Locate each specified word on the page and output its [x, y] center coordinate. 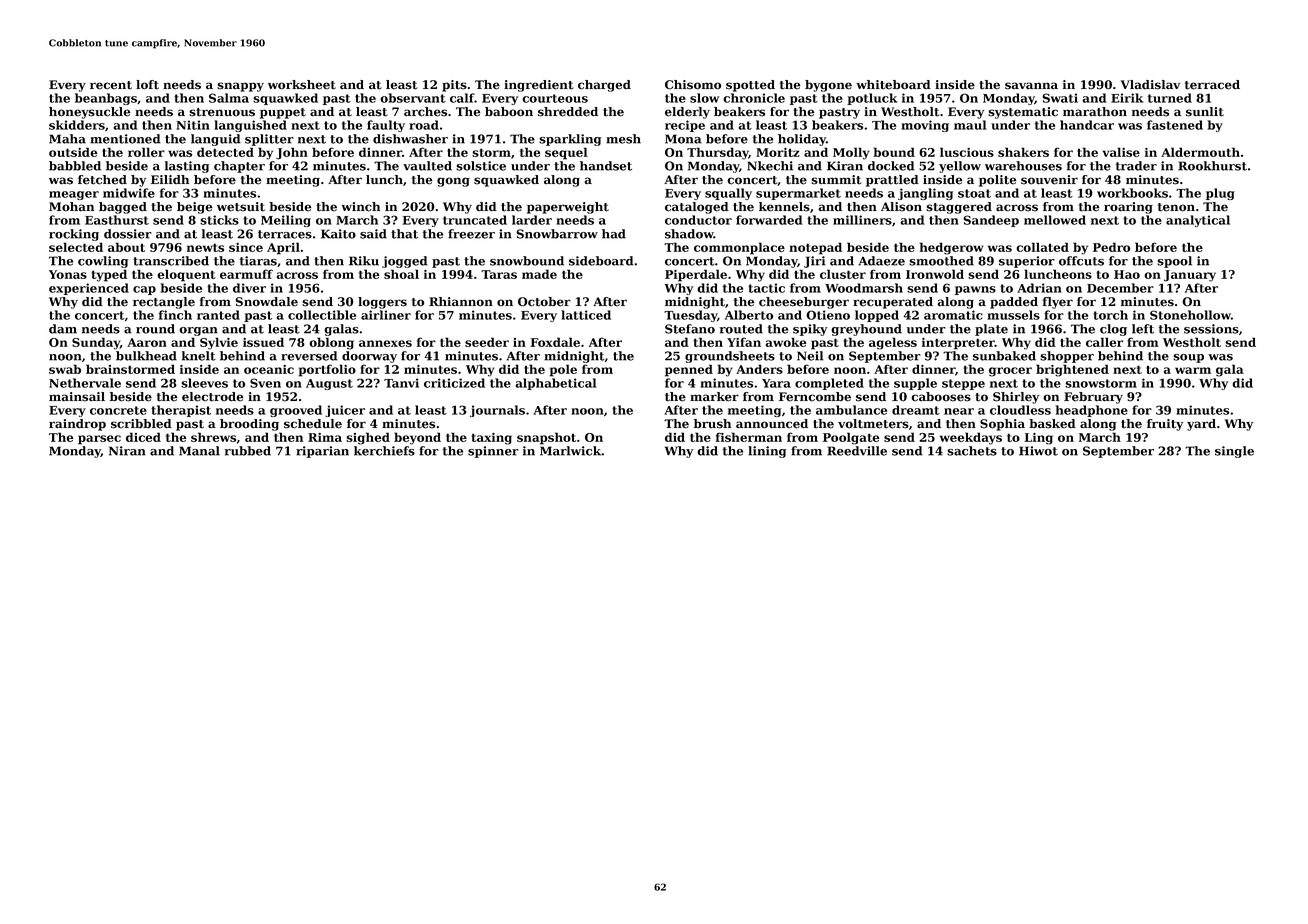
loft [147, 85]
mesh [623, 139]
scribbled [141, 424]
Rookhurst [1212, 166]
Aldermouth [1200, 152]
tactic [766, 288]
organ [198, 331]
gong [453, 182]
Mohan [71, 207]
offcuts [1081, 261]
